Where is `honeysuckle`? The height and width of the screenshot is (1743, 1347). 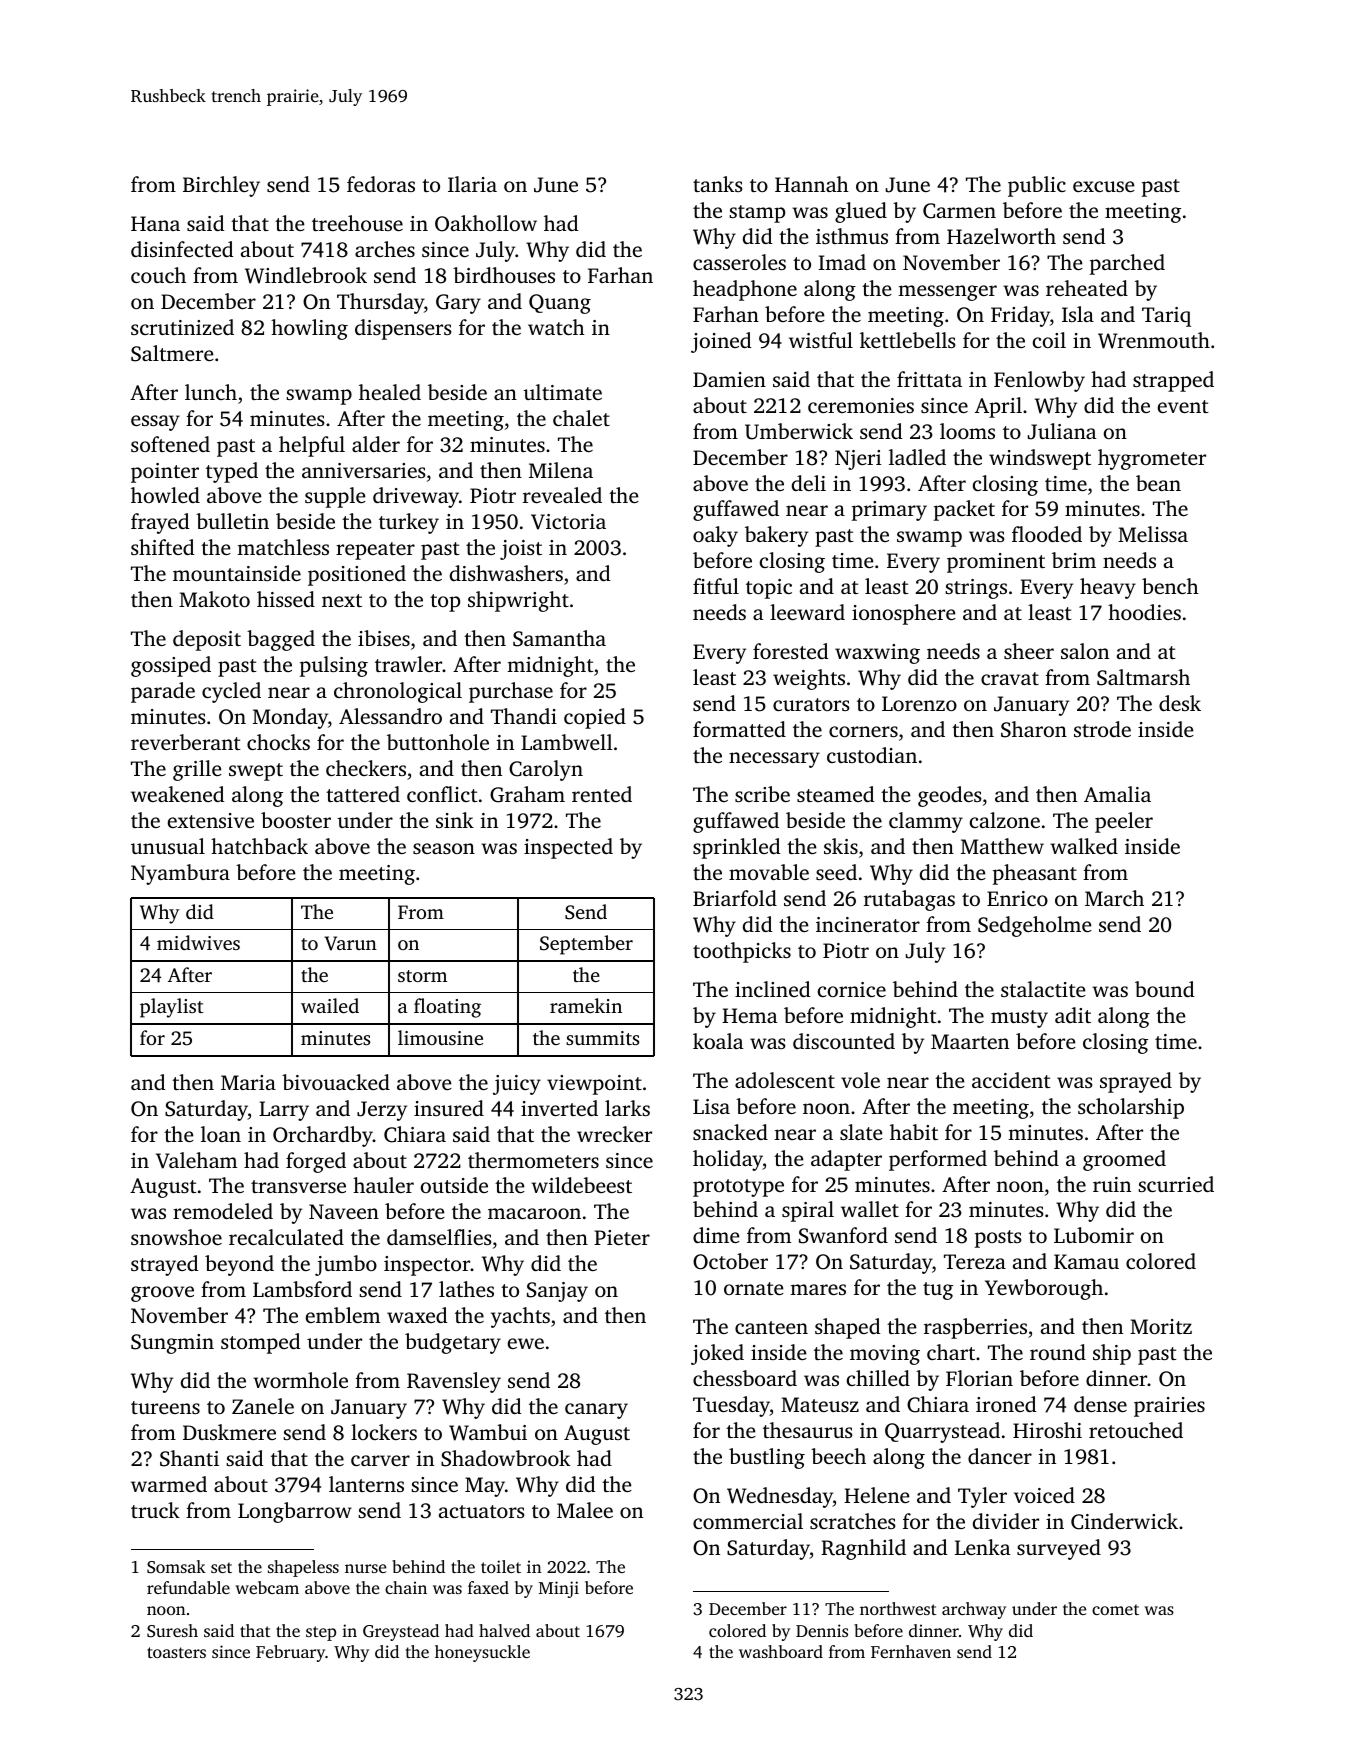 honeysuckle is located at coordinates (482, 1653).
